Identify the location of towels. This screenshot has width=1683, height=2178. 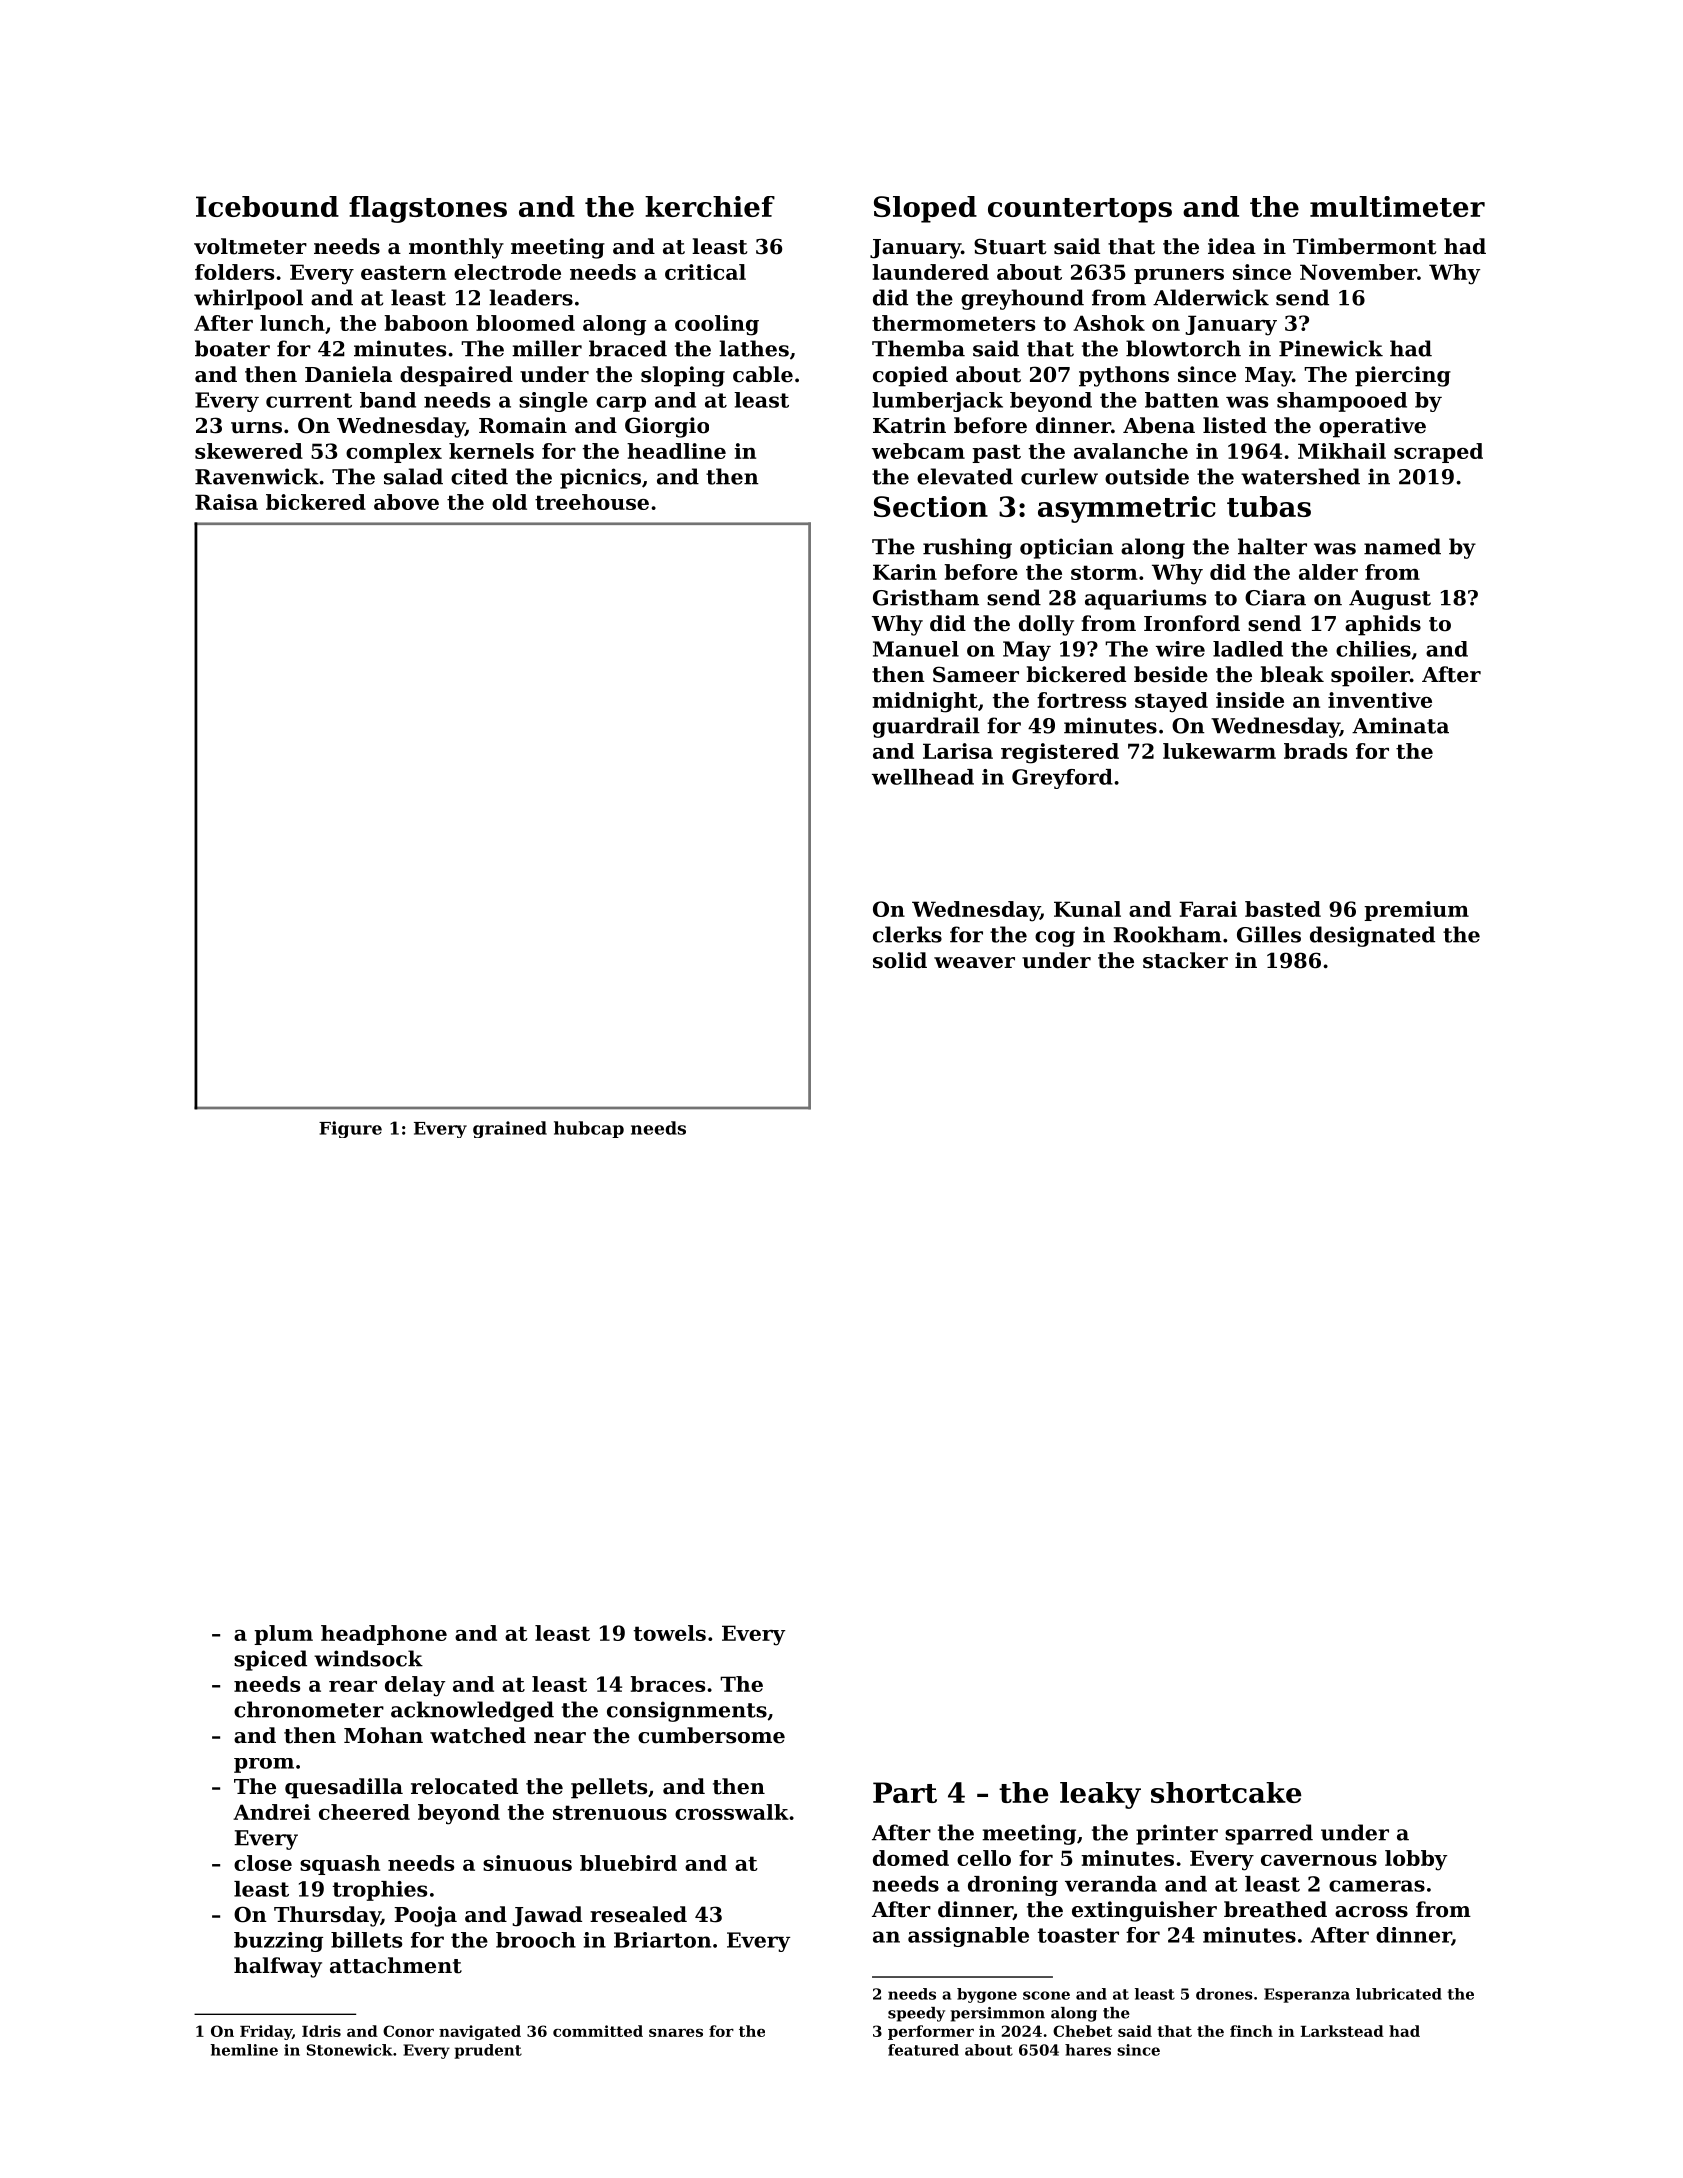
(670, 1633).
